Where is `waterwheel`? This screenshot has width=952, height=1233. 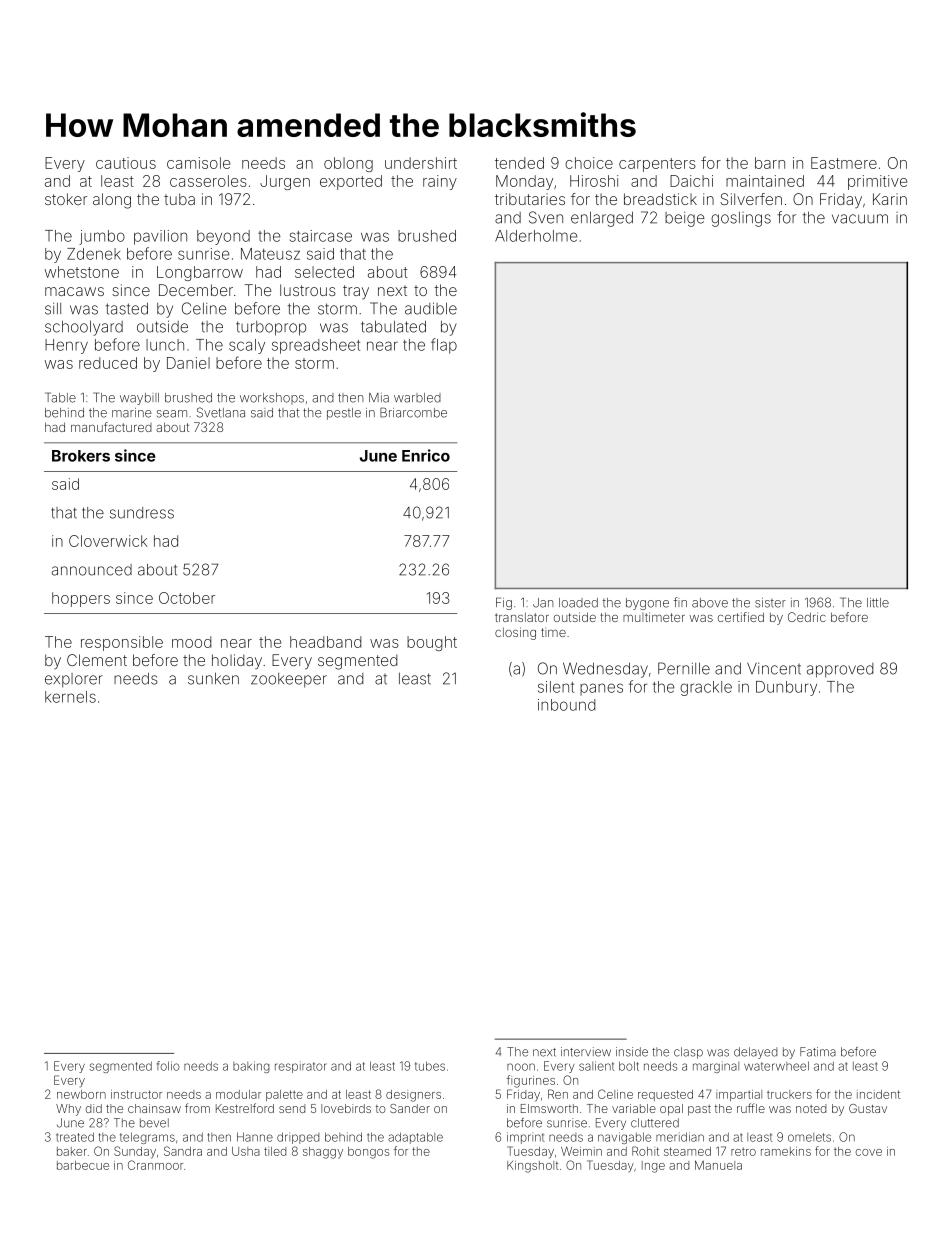
waterwheel is located at coordinates (776, 1066).
